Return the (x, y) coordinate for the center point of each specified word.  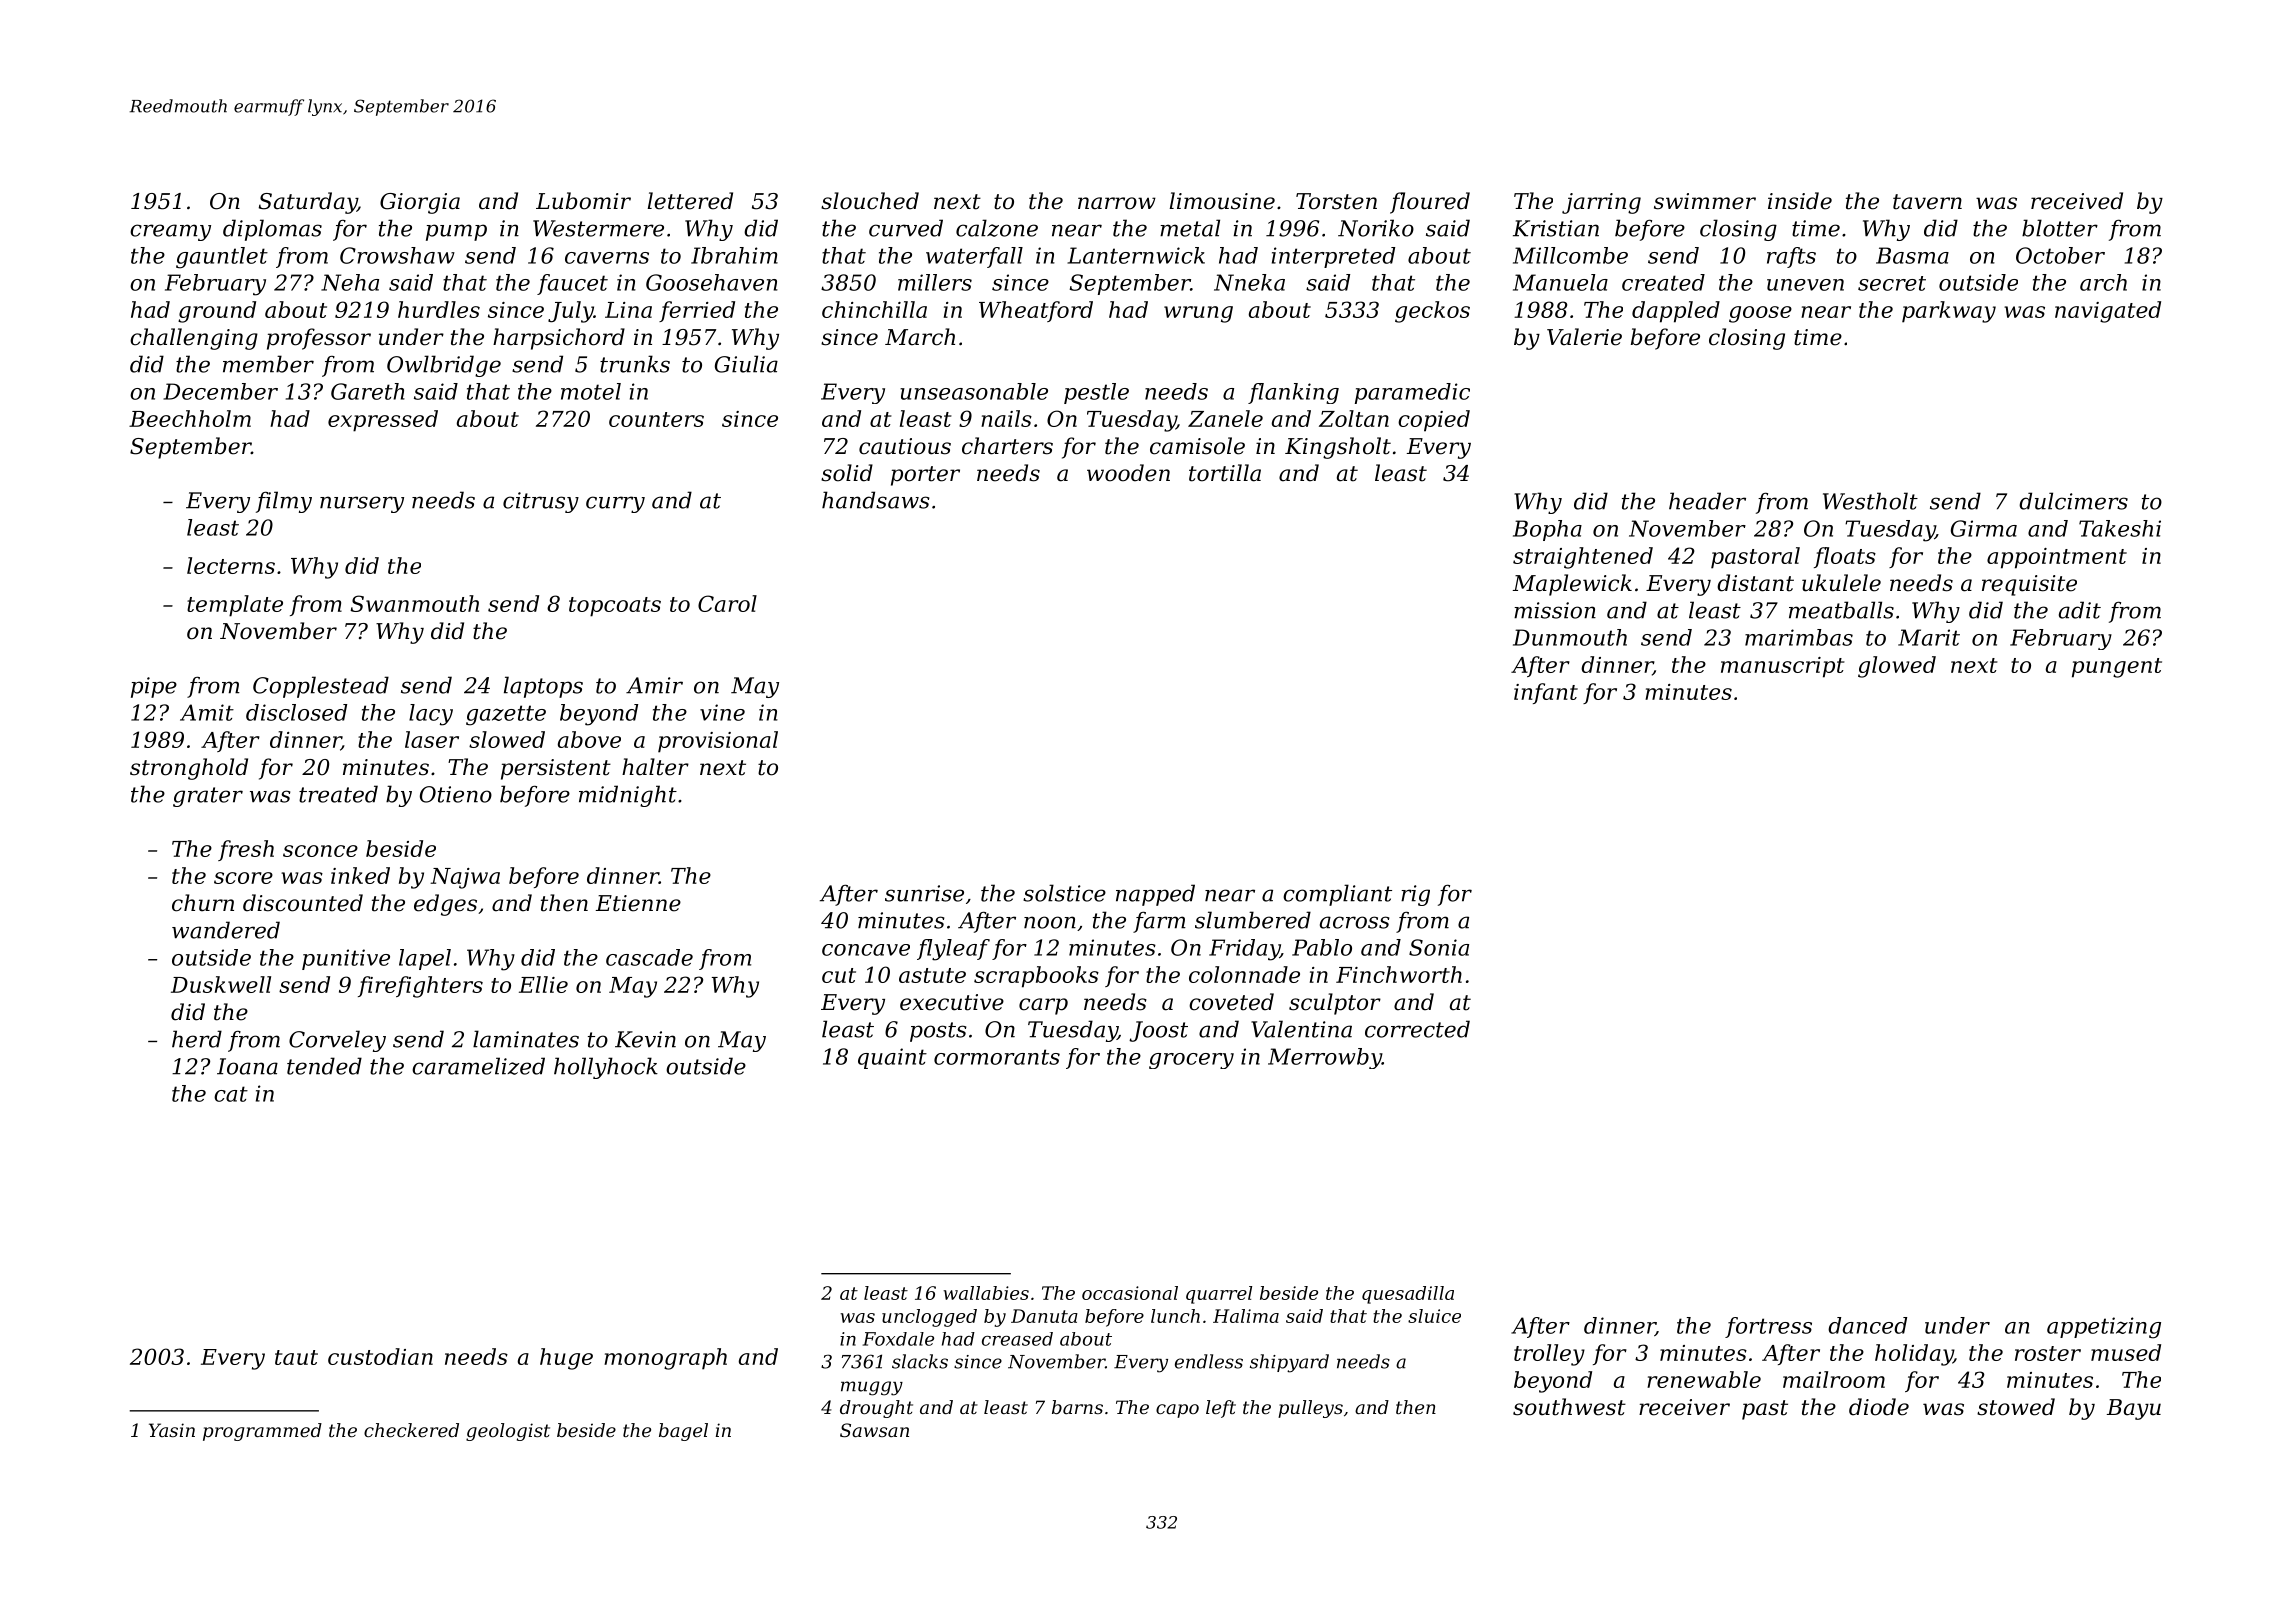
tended (324, 1066)
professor (319, 339)
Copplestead (321, 687)
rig (1415, 895)
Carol (727, 603)
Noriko (1376, 228)
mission (1555, 610)
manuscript (1783, 667)
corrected (1417, 1029)
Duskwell (221, 984)
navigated (2108, 312)
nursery (362, 504)
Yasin (172, 1430)
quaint (892, 1058)
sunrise (924, 893)
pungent (2117, 668)
